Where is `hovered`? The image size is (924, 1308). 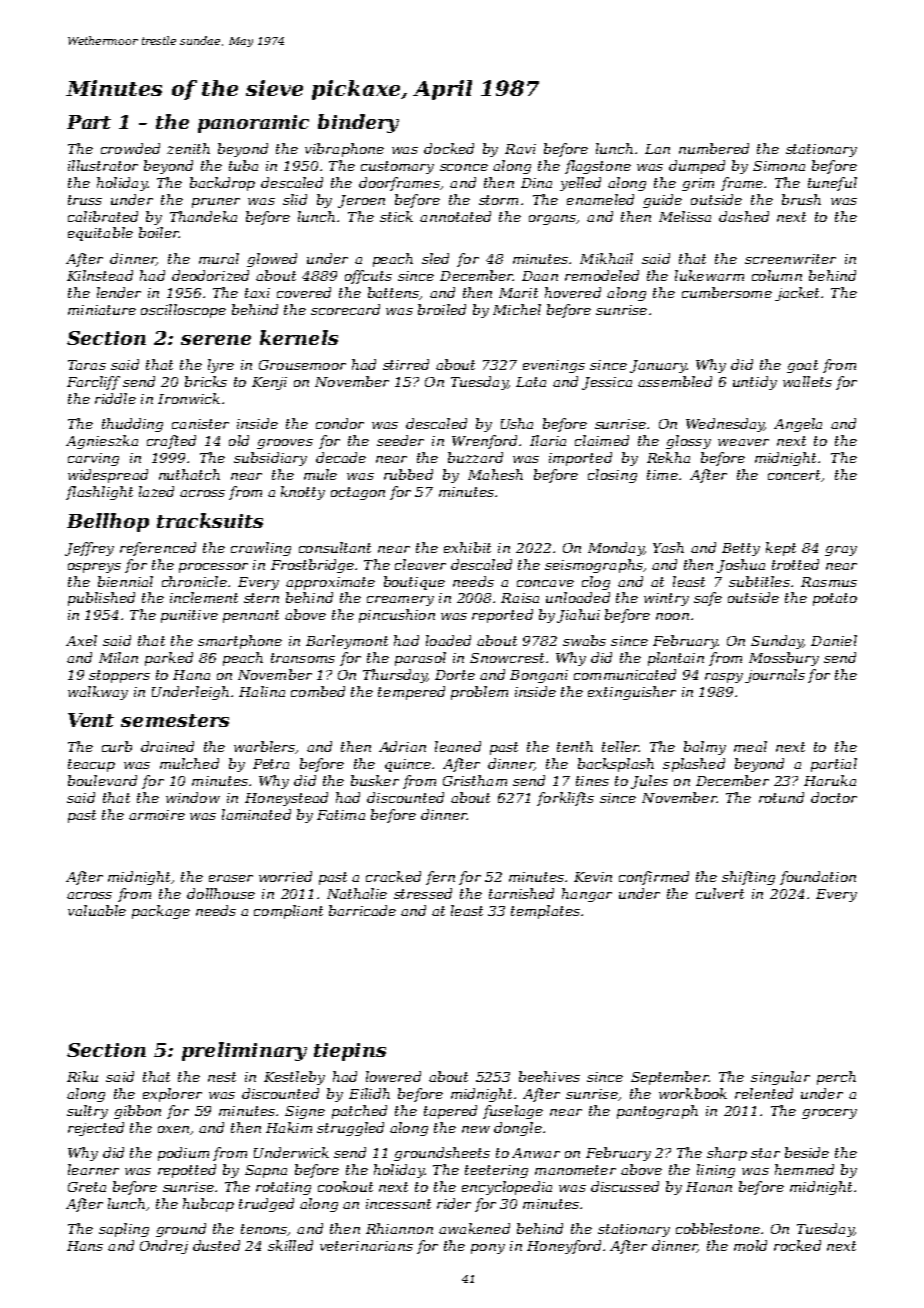 hovered is located at coordinates (573, 292).
